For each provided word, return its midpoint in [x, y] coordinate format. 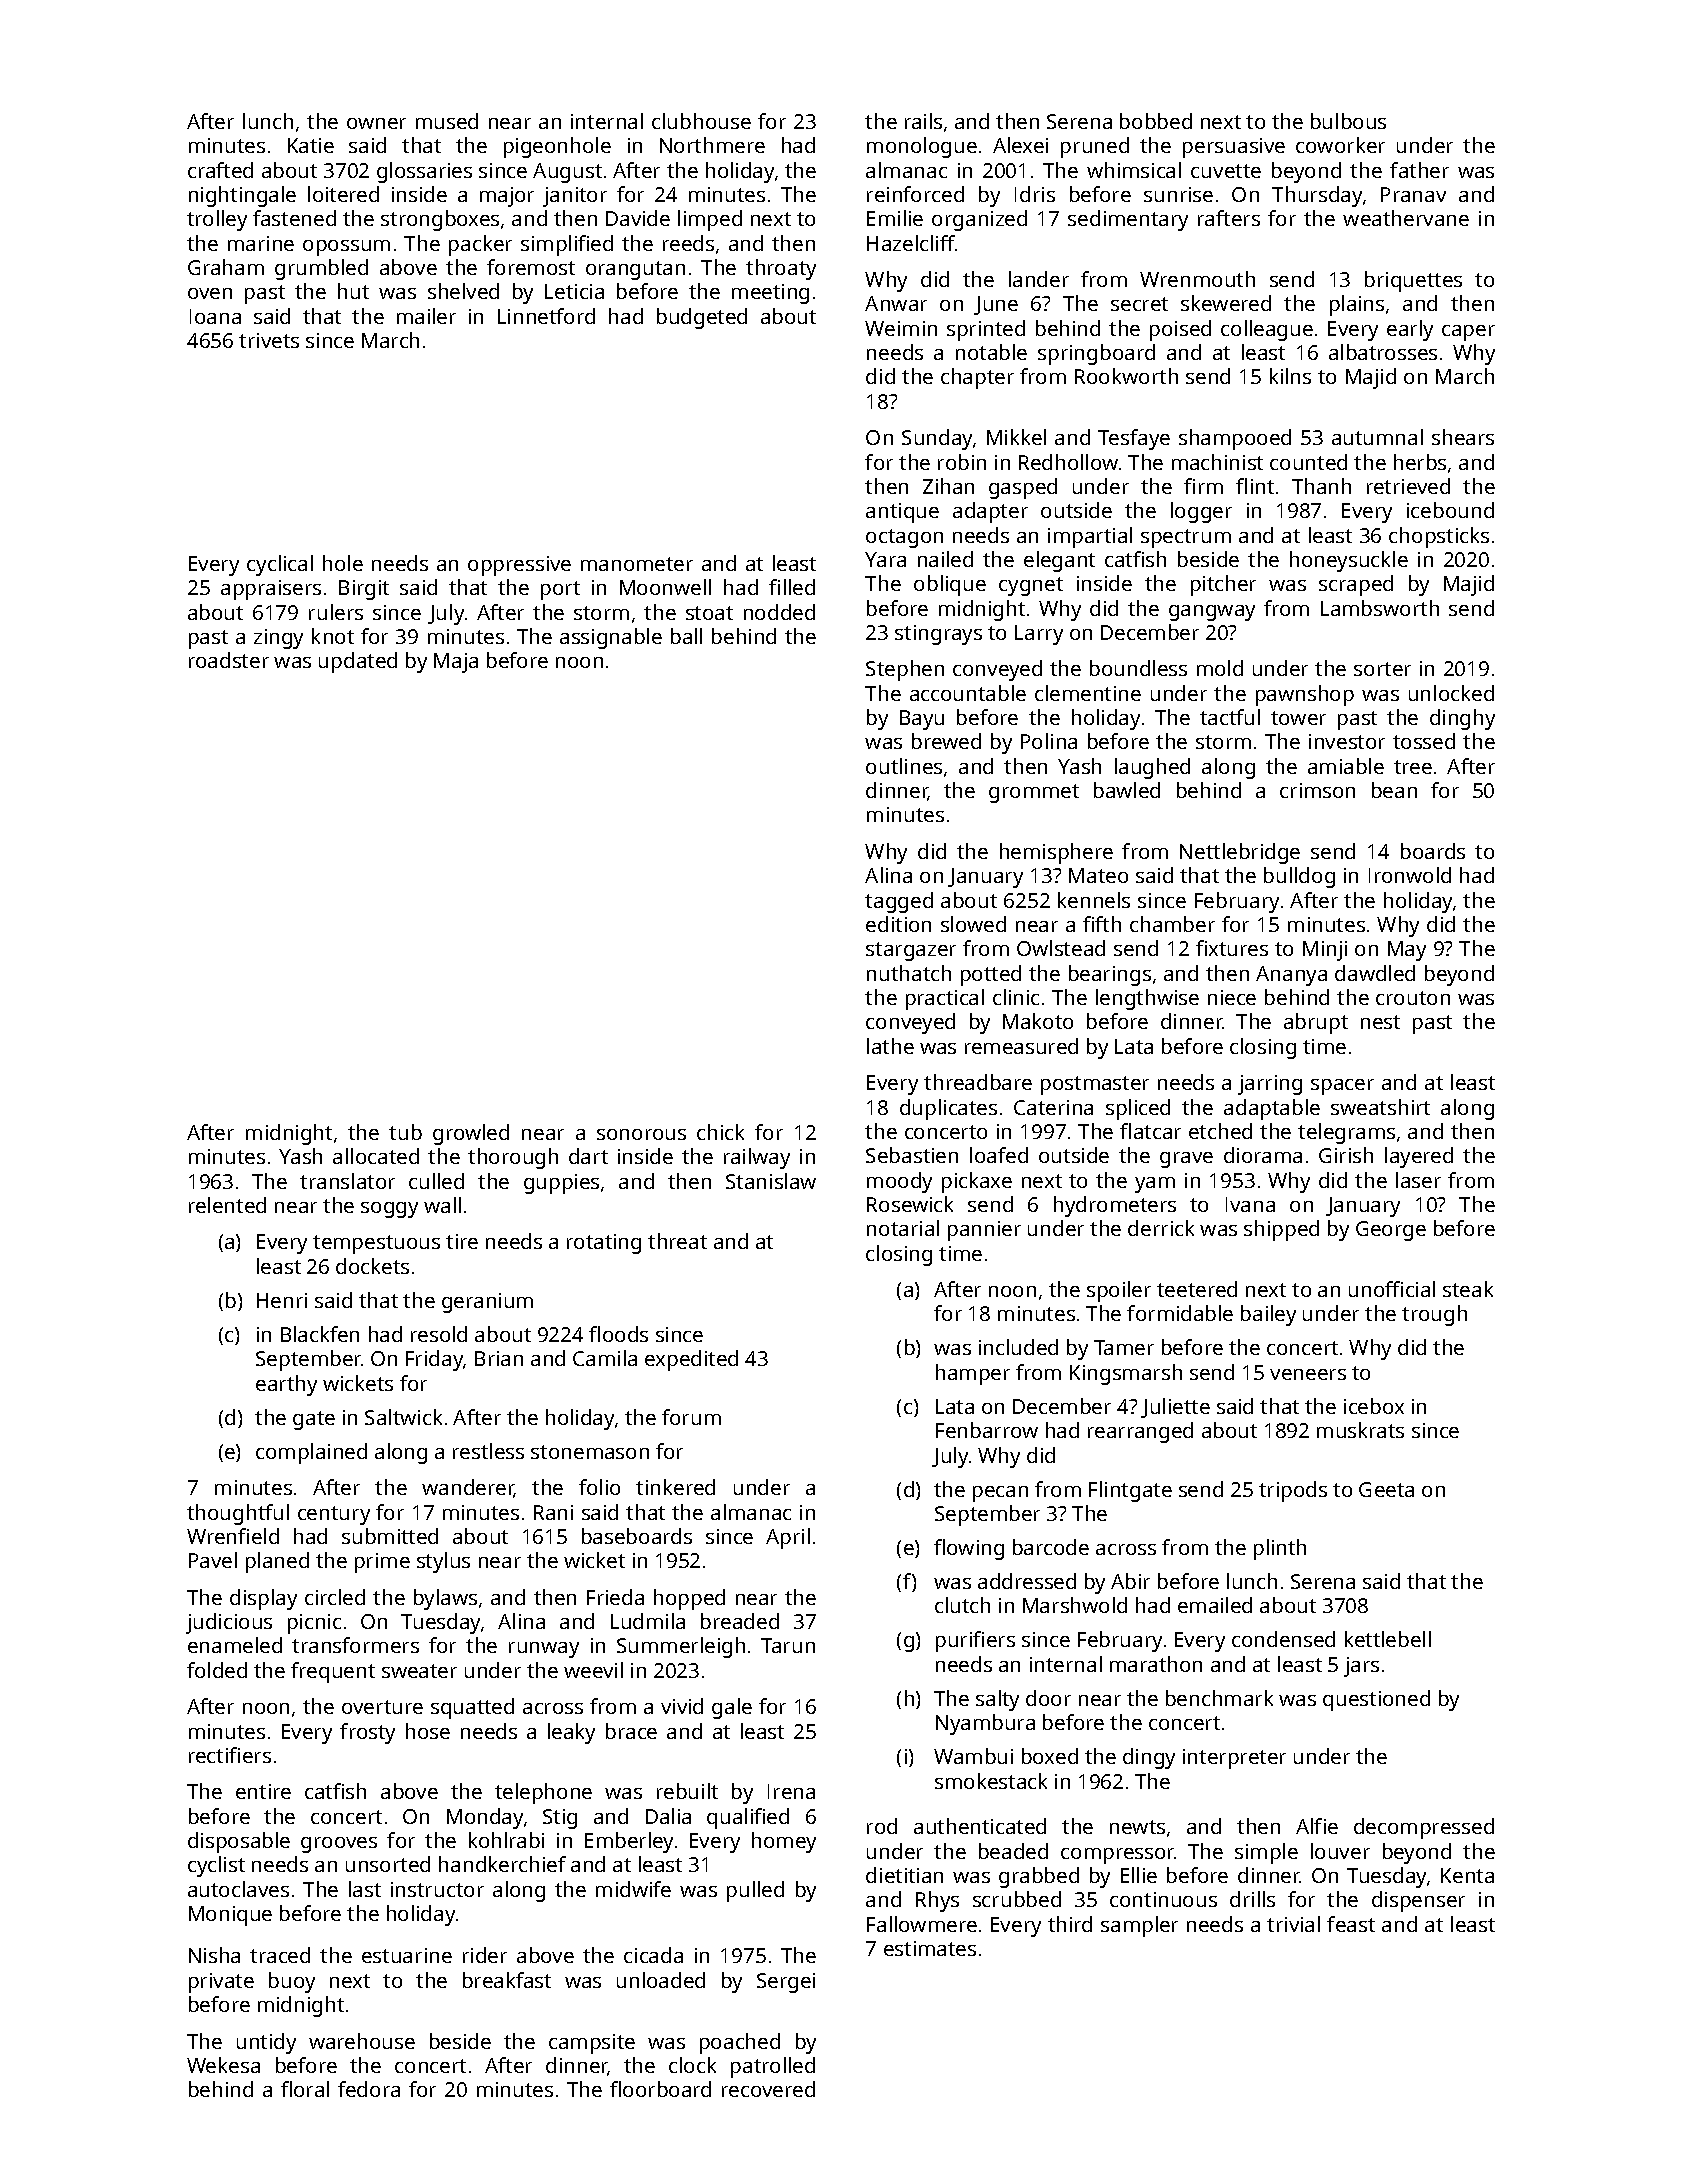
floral [305, 2089]
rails [923, 121]
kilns [1290, 376]
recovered [768, 2089]
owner [376, 123]
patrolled [773, 2067]
